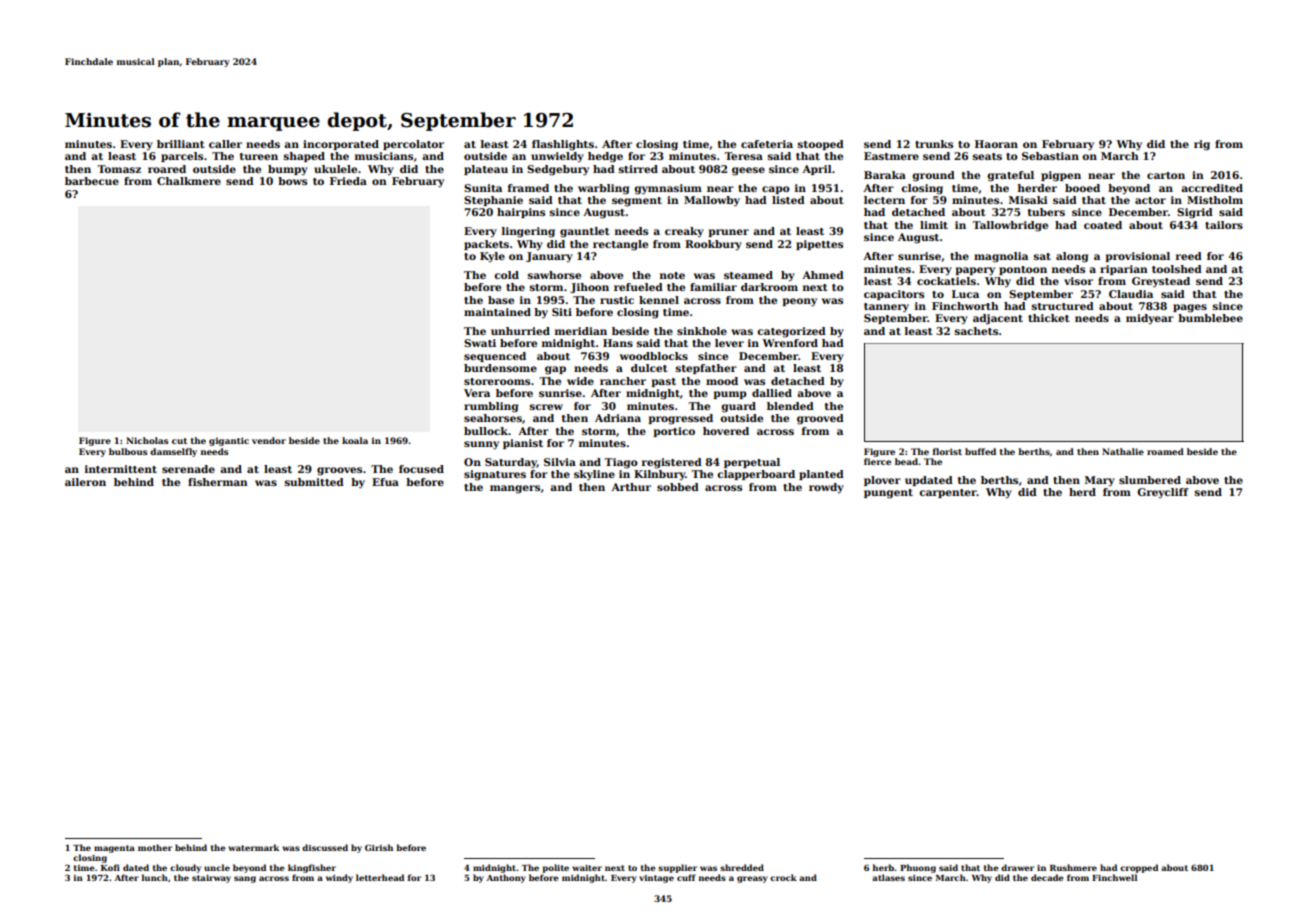 The width and height of the page is (1308, 924). Describe the element at coordinates (888, 877) in the page. I see `atlases` at that location.
